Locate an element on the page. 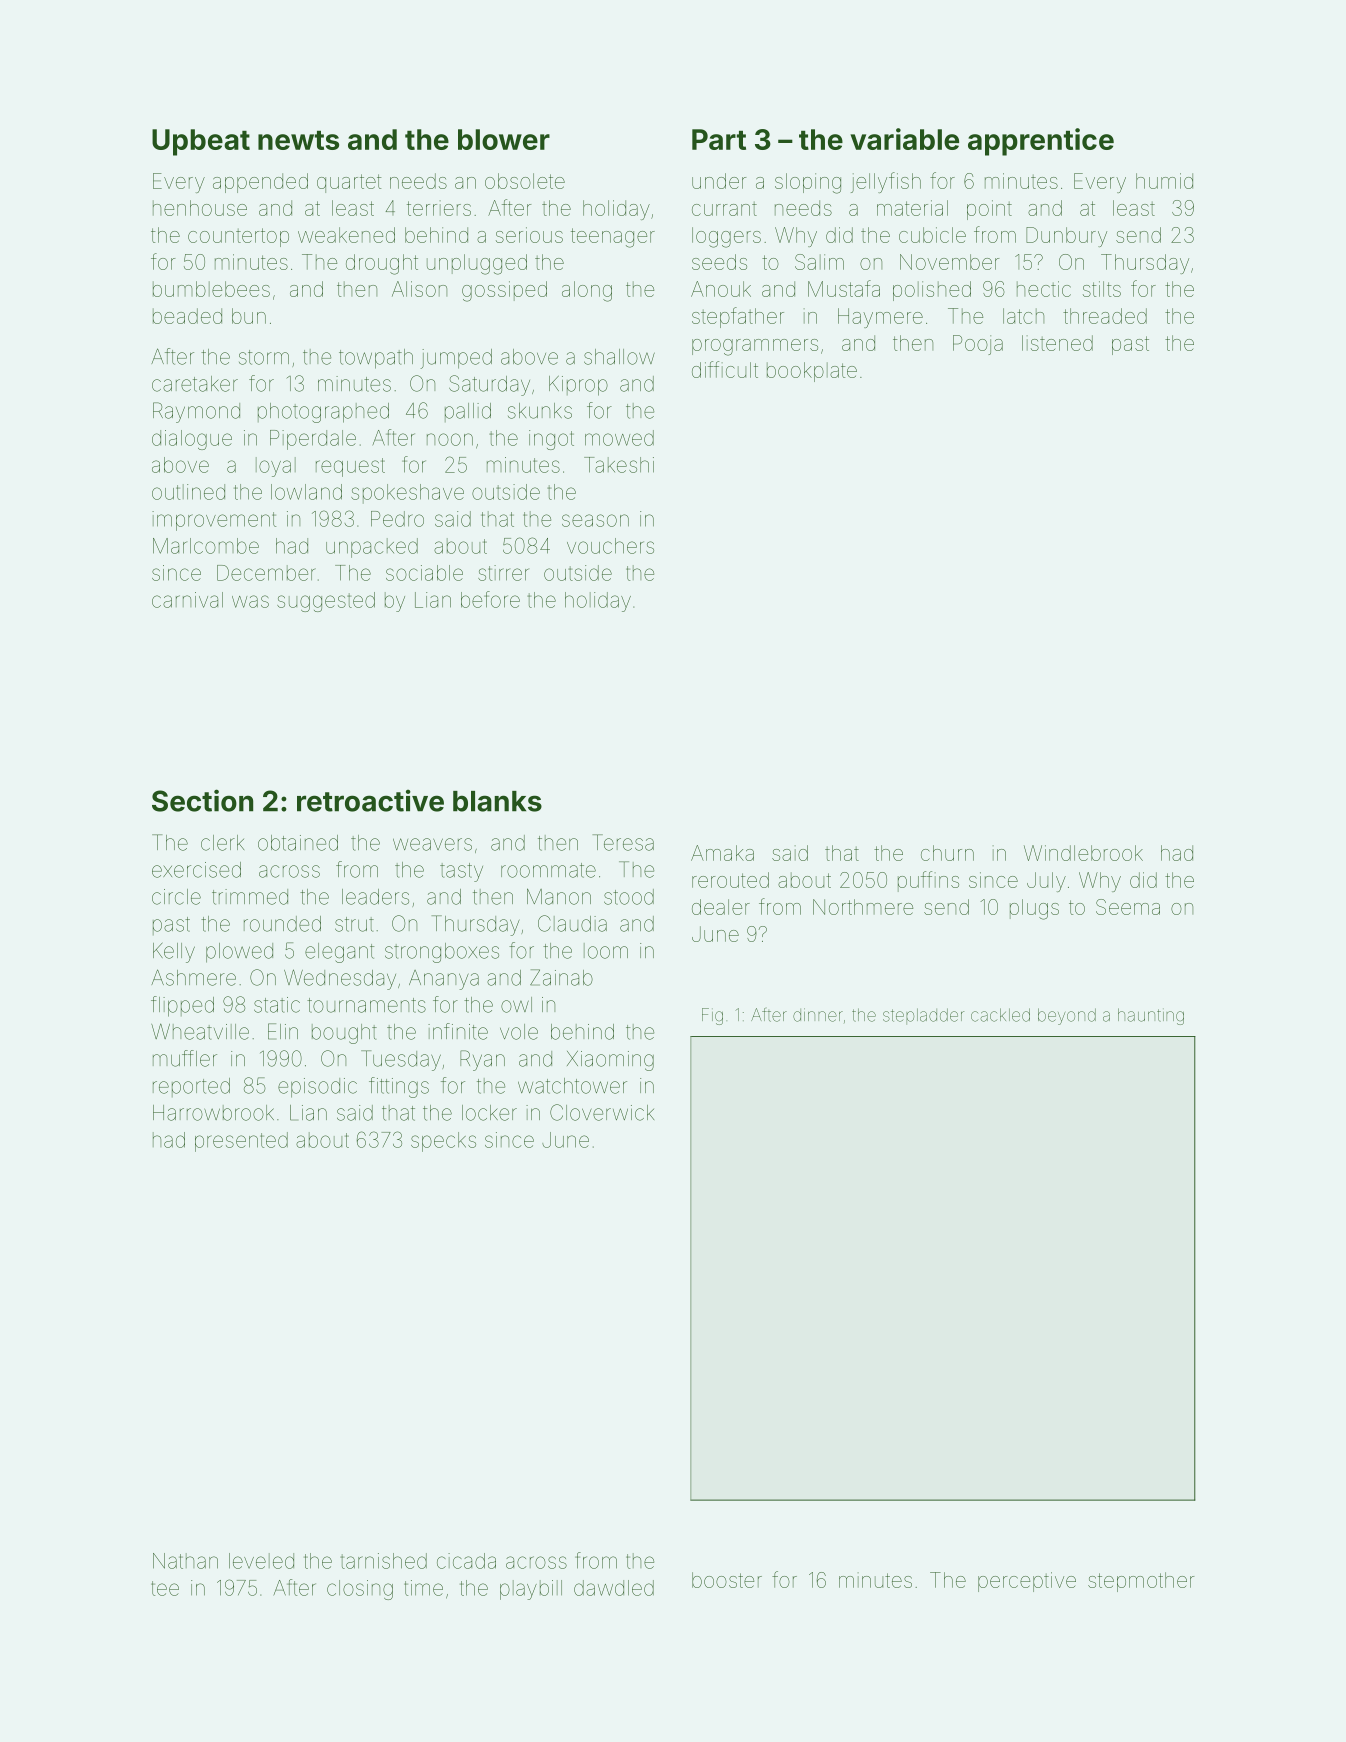 Image resolution: width=1346 pixels, height=1742 pixels. playbill is located at coordinates (531, 1590).
